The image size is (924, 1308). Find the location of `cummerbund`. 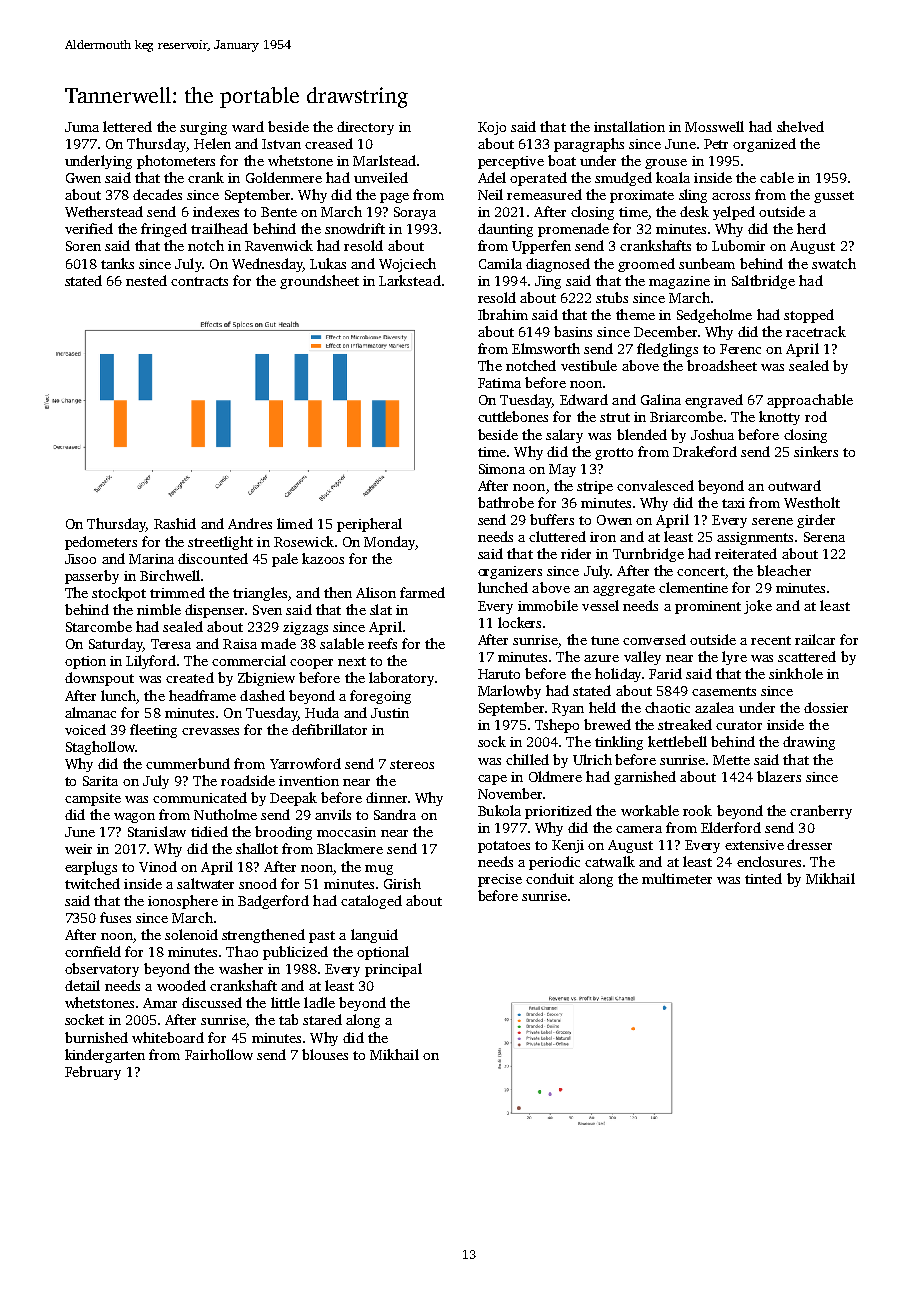

cummerbund is located at coordinates (188, 763).
